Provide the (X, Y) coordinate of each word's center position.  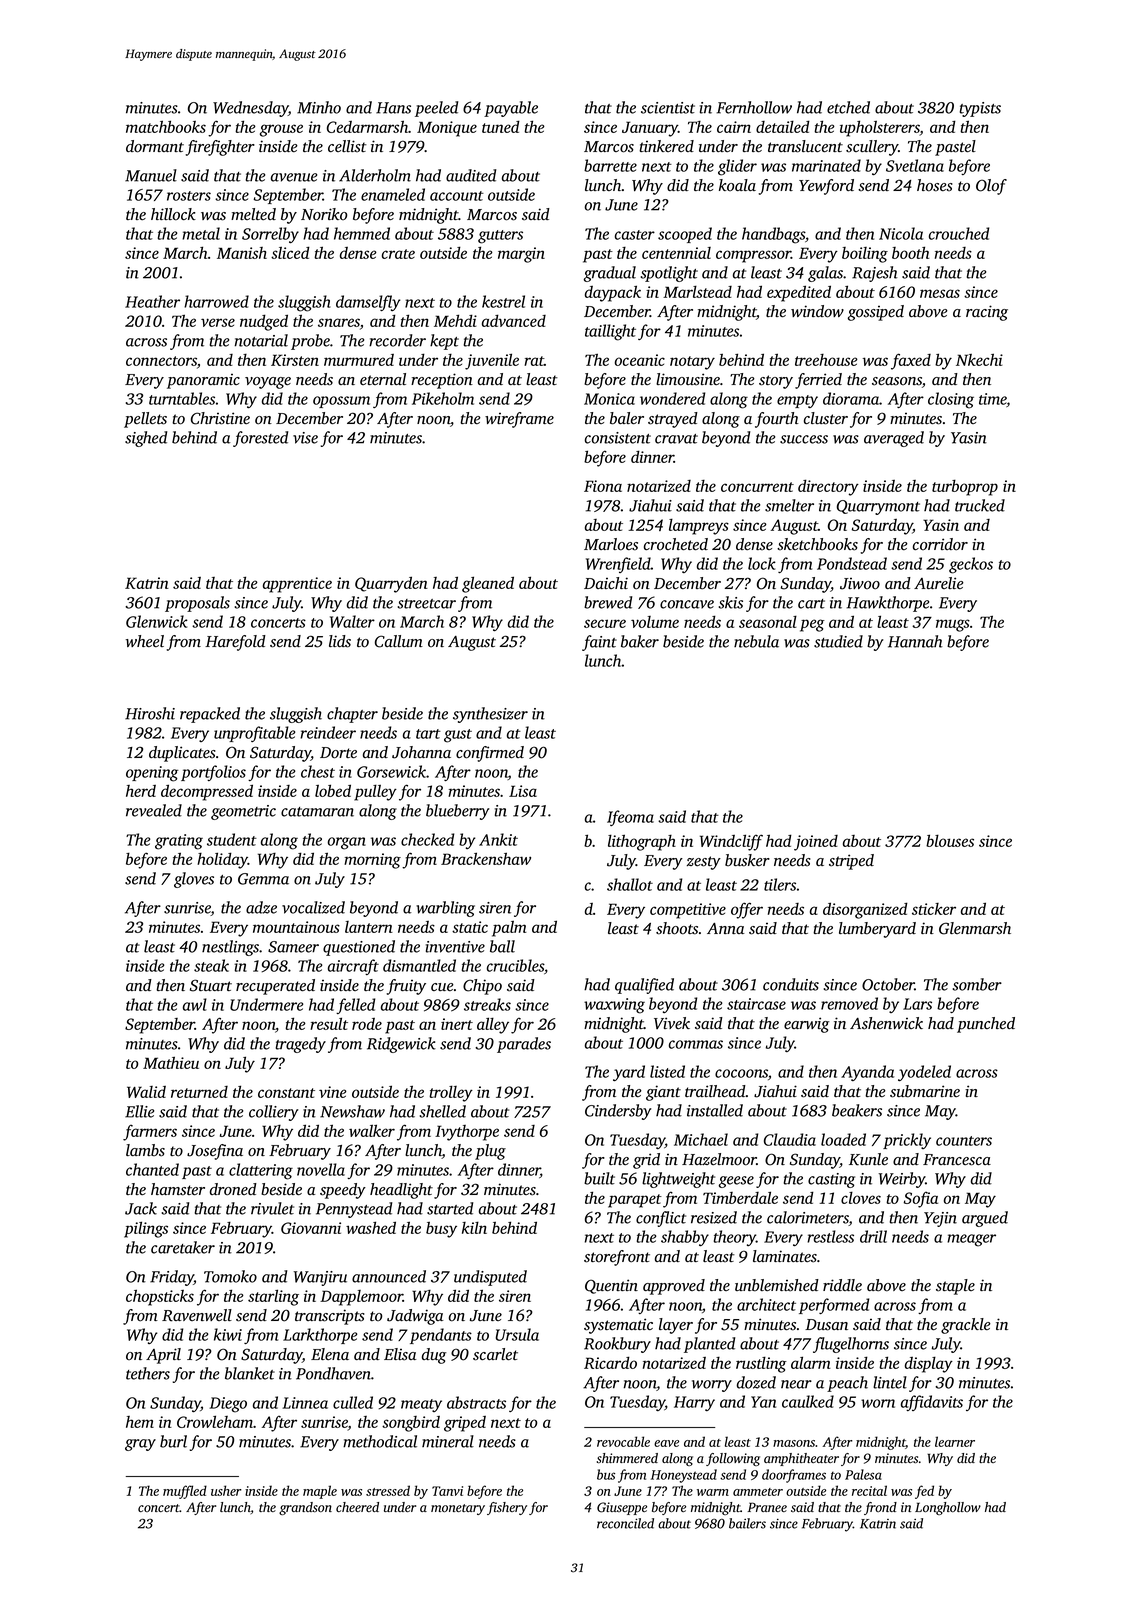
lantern (369, 927)
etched (848, 107)
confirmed (490, 754)
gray (140, 1445)
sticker (934, 909)
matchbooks (166, 126)
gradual (610, 274)
